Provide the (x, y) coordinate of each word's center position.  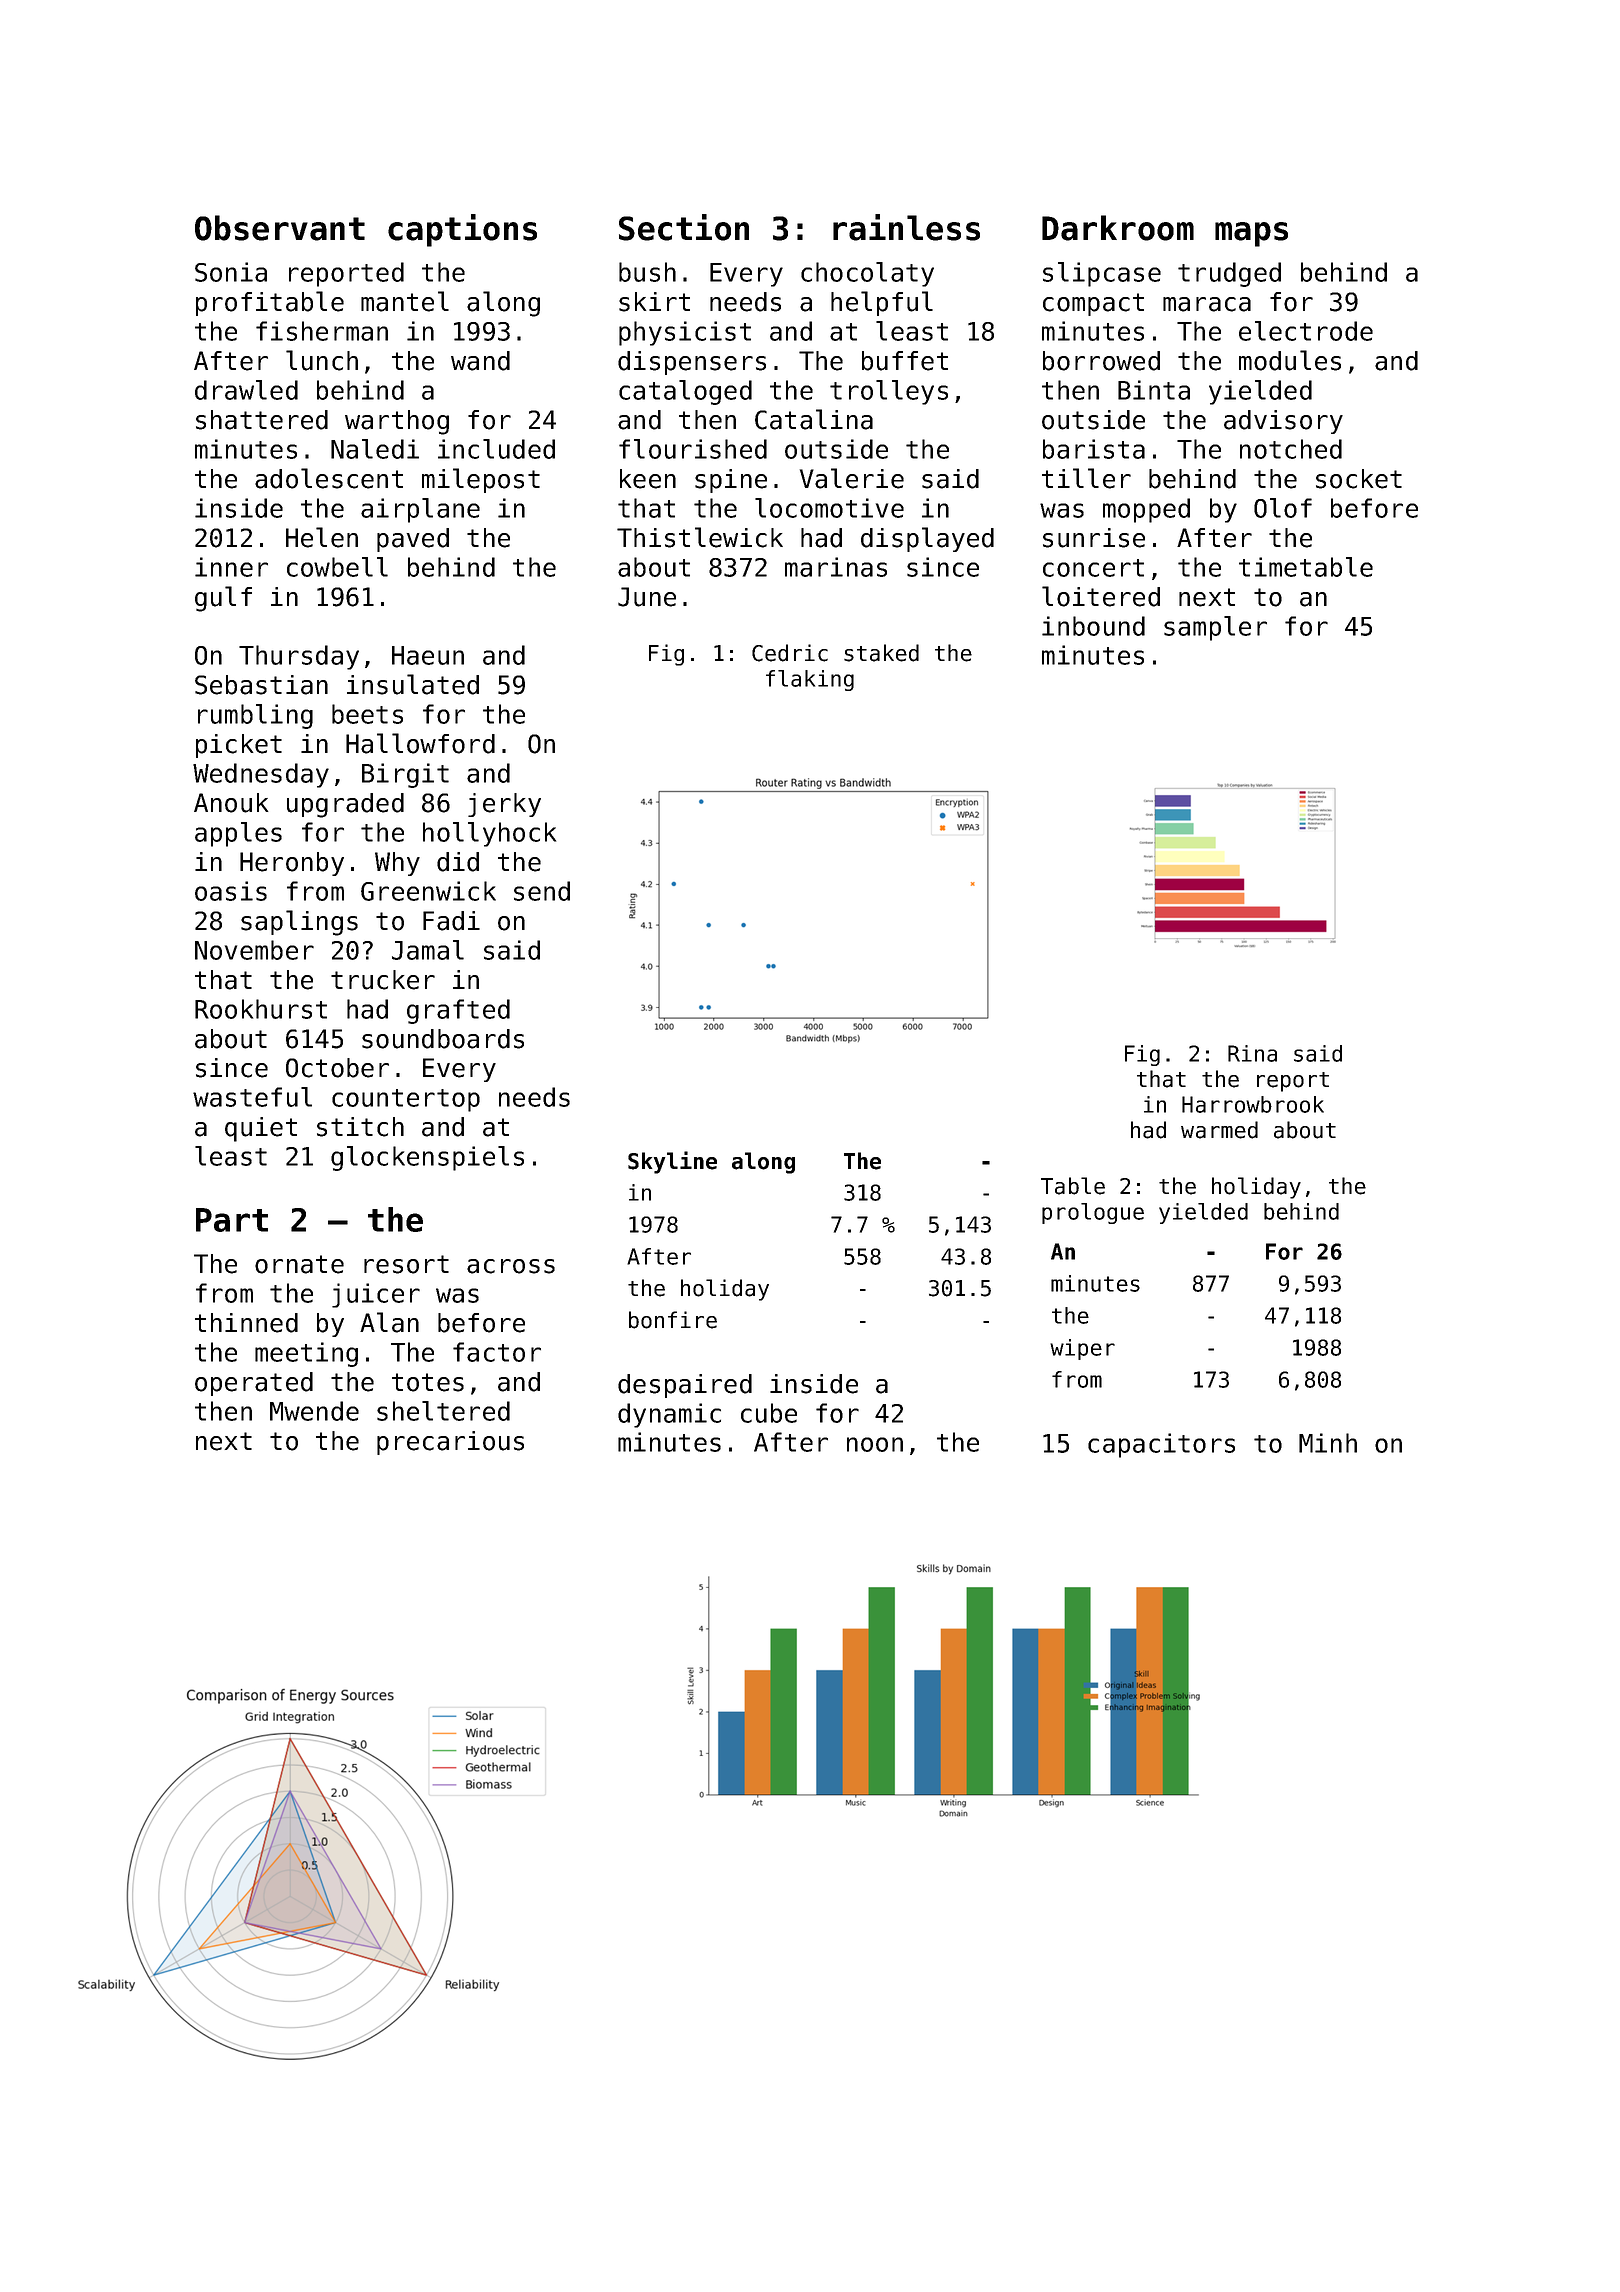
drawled (246, 390)
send (542, 891)
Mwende (314, 1411)
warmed (1219, 1130)
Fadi (451, 921)
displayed (927, 539)
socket (1359, 479)
